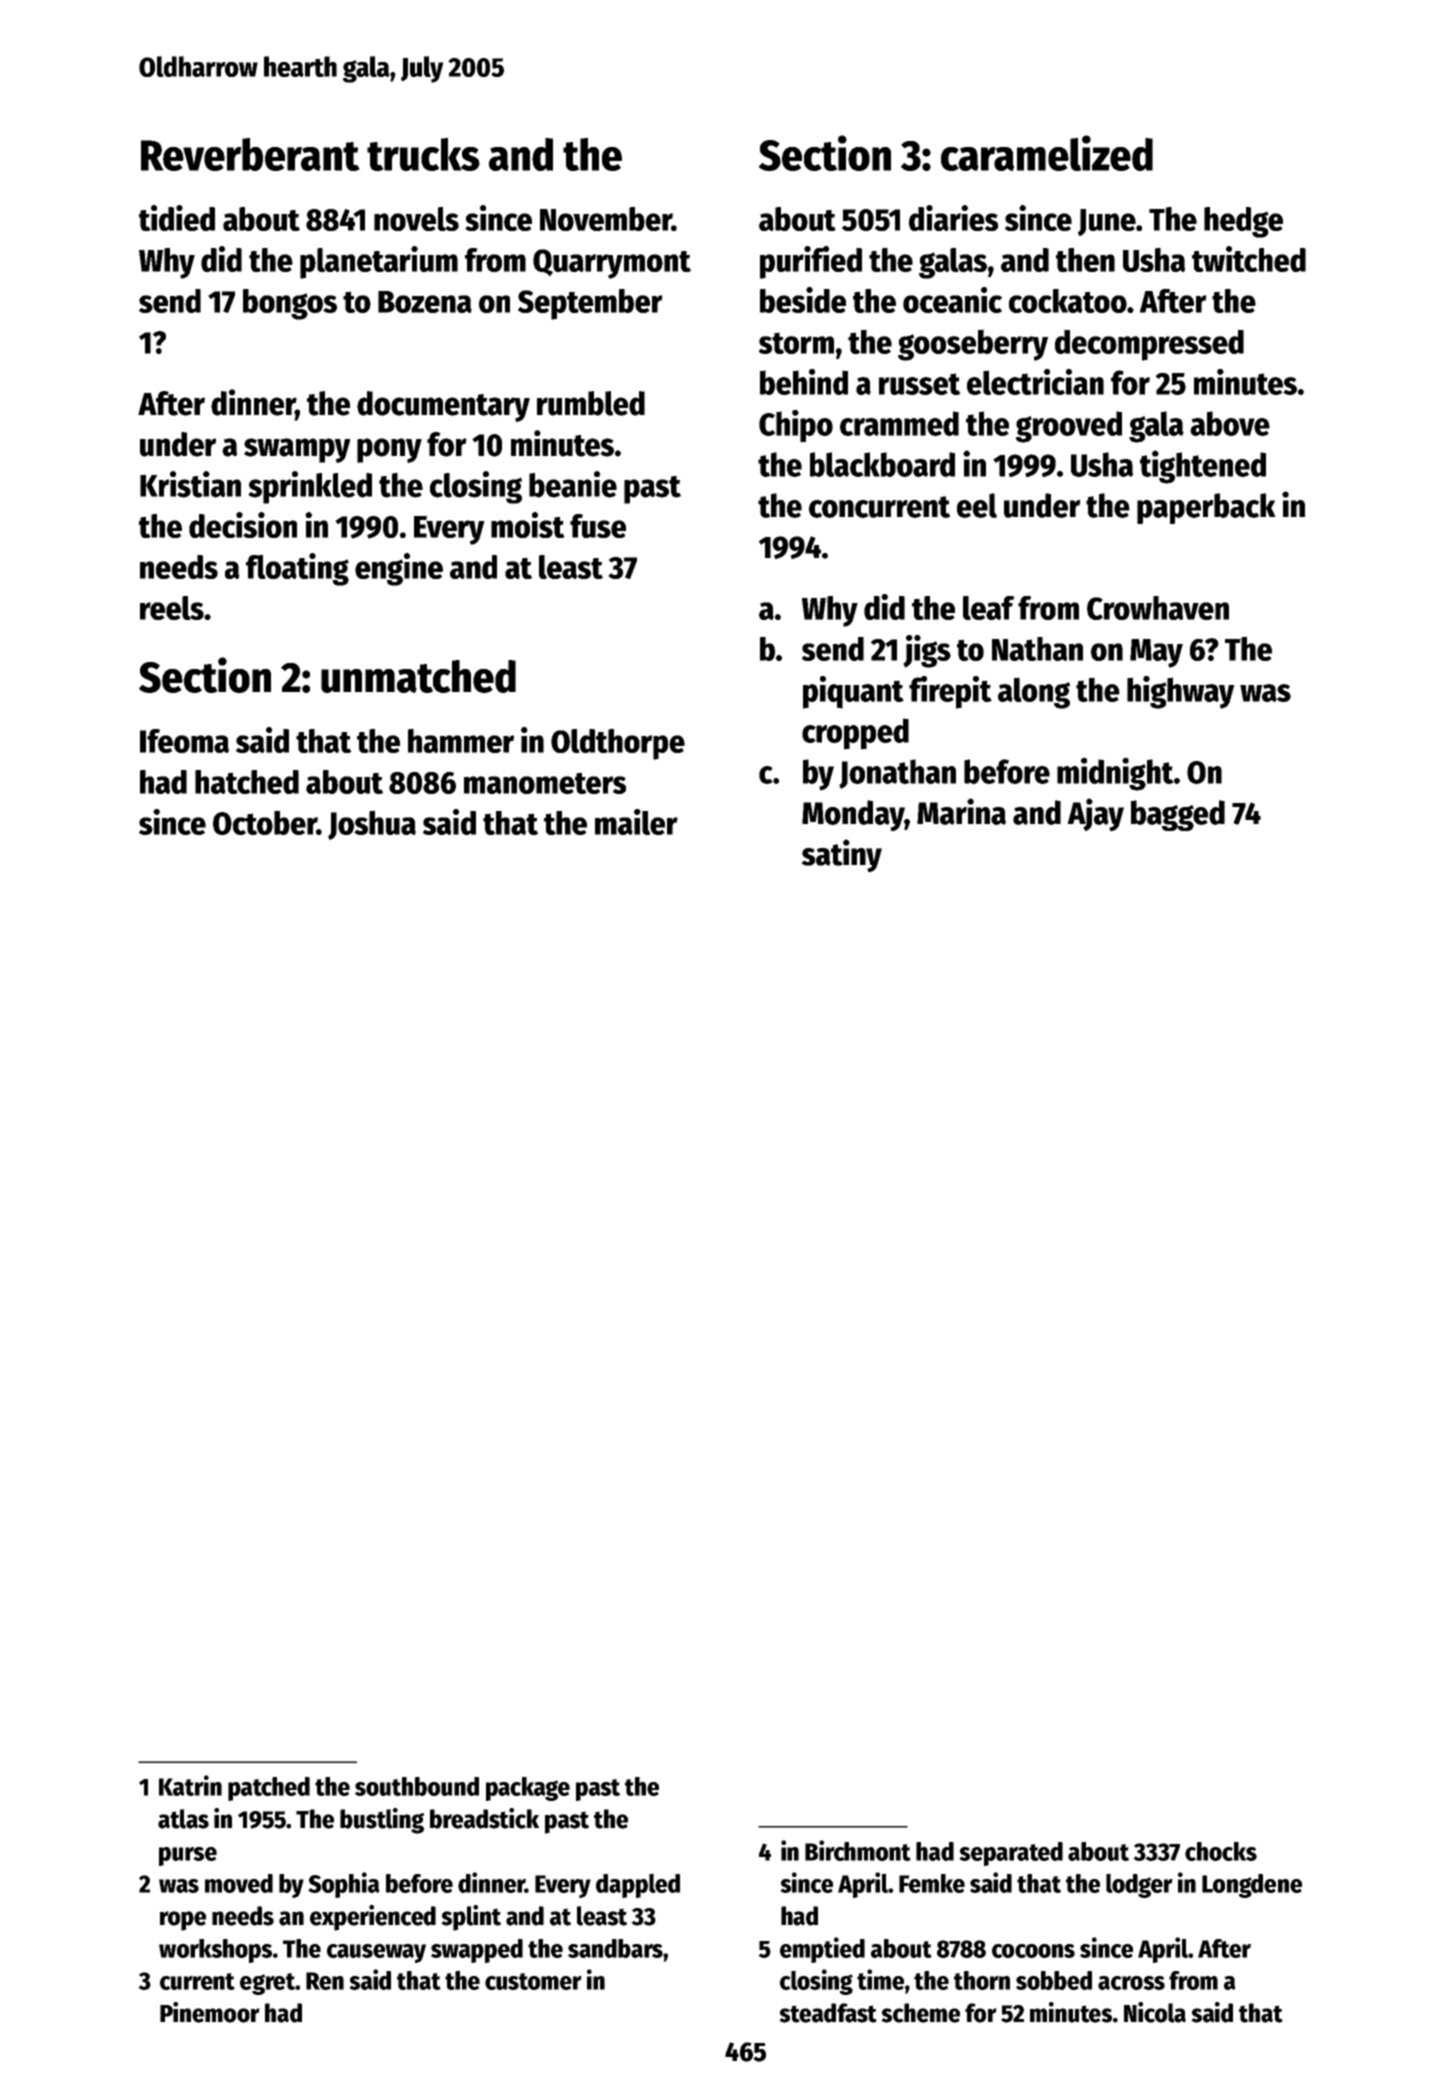 Image resolution: width=1450 pixels, height=2100 pixels. Describe the element at coordinates (423, 154) in the screenshot. I see `trucks` at that location.
